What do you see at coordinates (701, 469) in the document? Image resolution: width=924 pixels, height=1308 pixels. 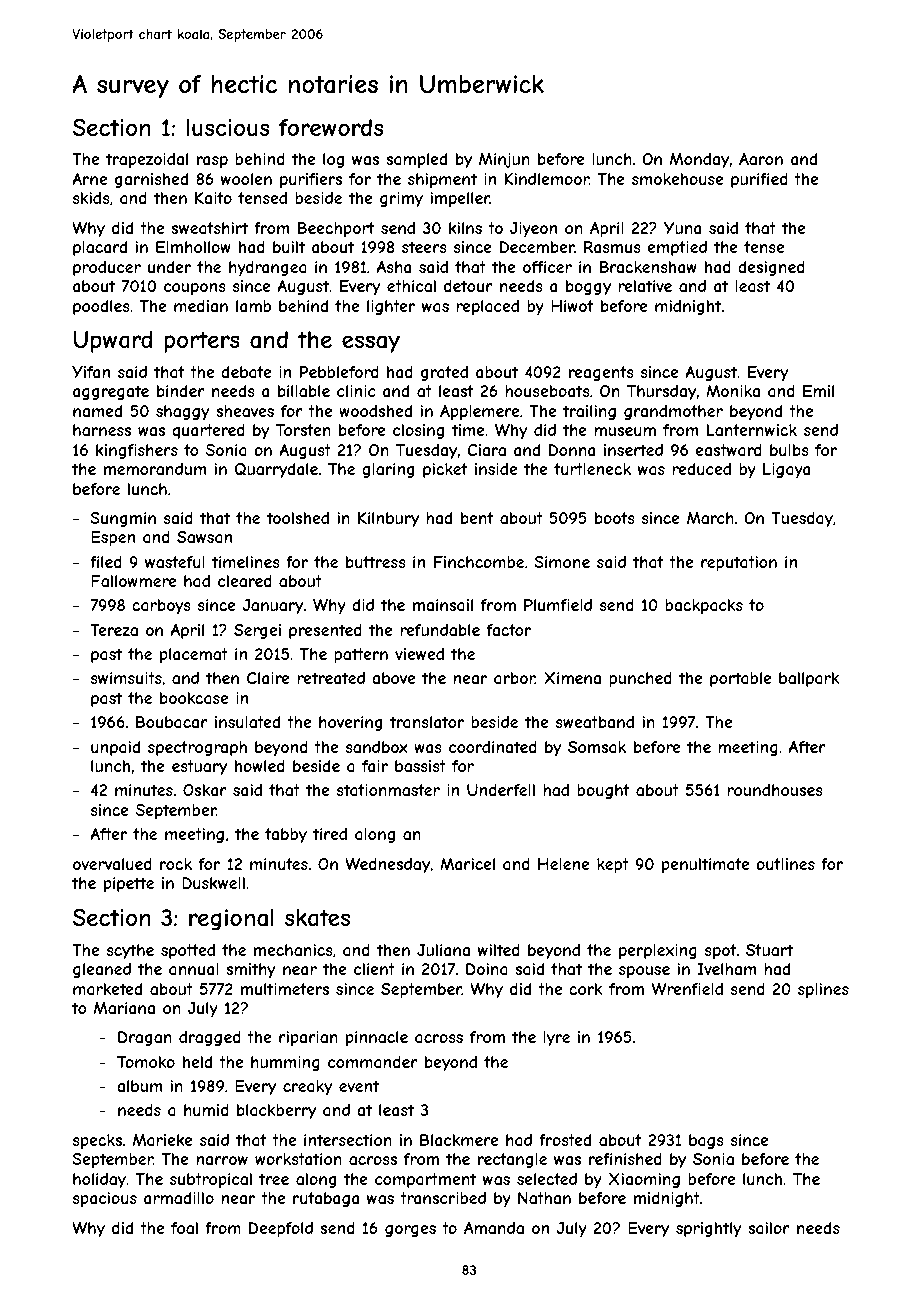 I see `reduced` at bounding box center [701, 469].
